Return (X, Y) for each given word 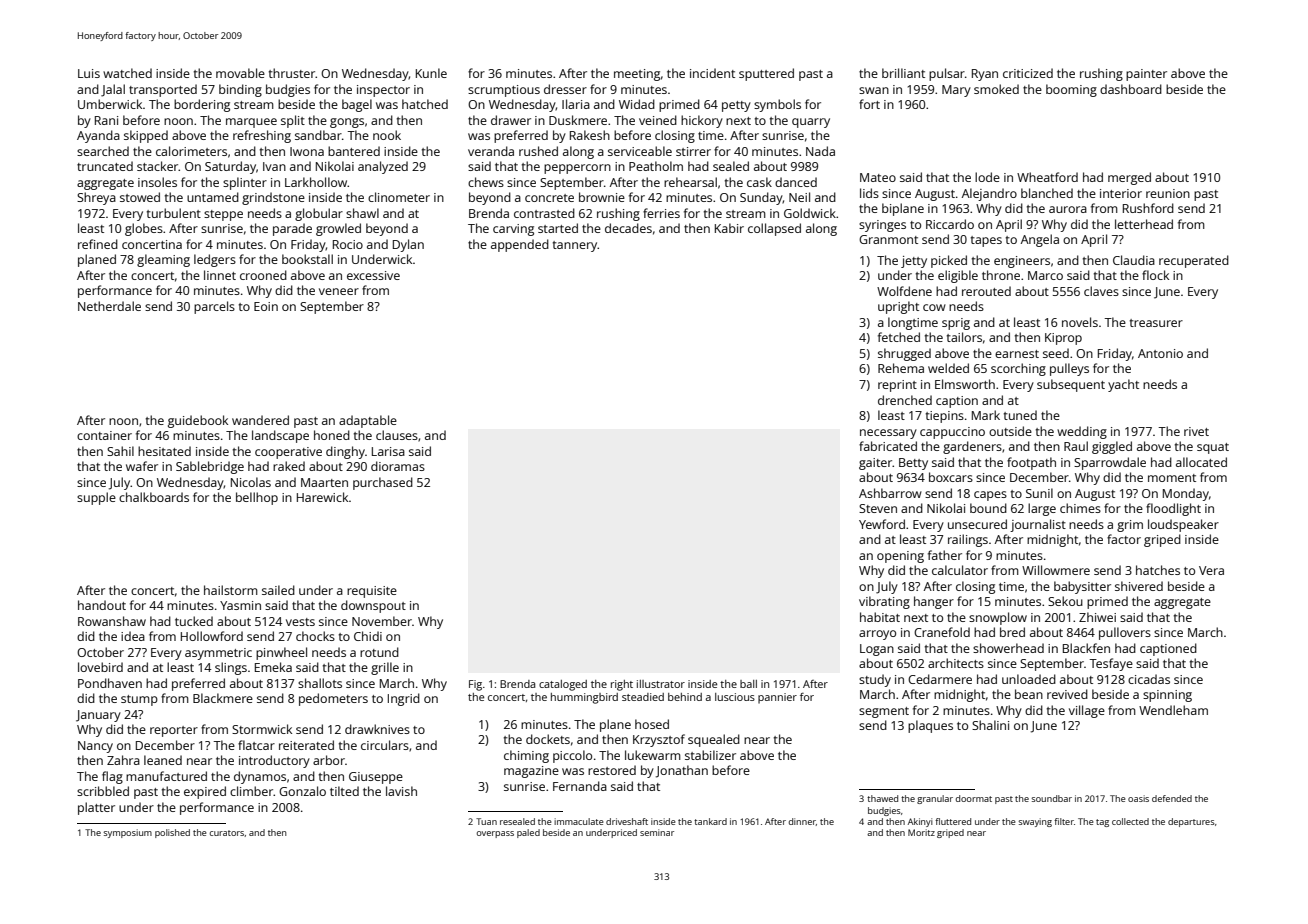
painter (1146, 75)
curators (227, 833)
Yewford (882, 524)
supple (96, 498)
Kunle (431, 73)
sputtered (766, 74)
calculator (960, 570)
